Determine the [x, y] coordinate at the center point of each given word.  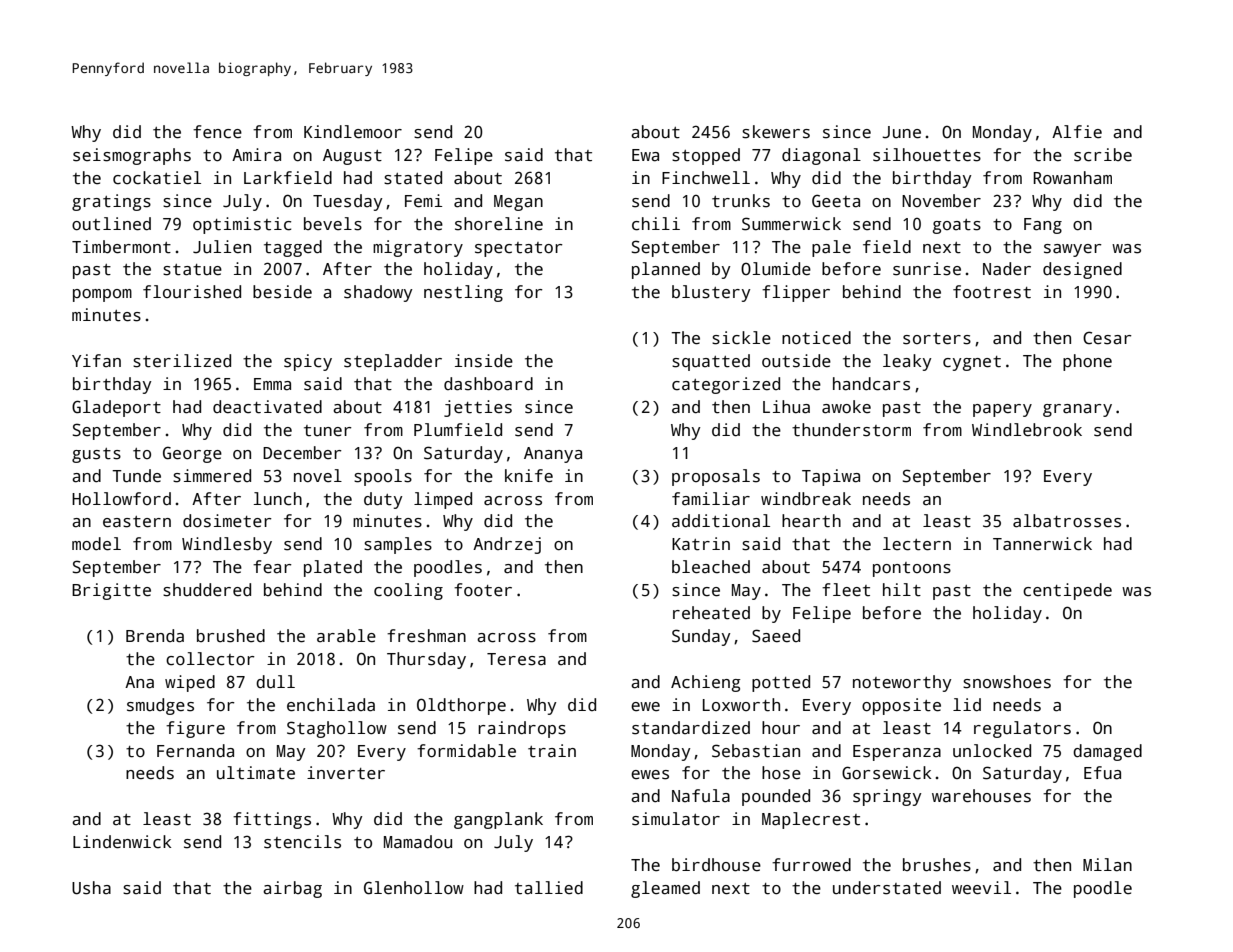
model [96, 544]
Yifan [96, 361]
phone [1087, 362]
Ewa [645, 155]
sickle [741, 338]
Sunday [701, 637]
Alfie [1077, 132]
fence [217, 132]
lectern [917, 544]
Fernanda [195, 751]
